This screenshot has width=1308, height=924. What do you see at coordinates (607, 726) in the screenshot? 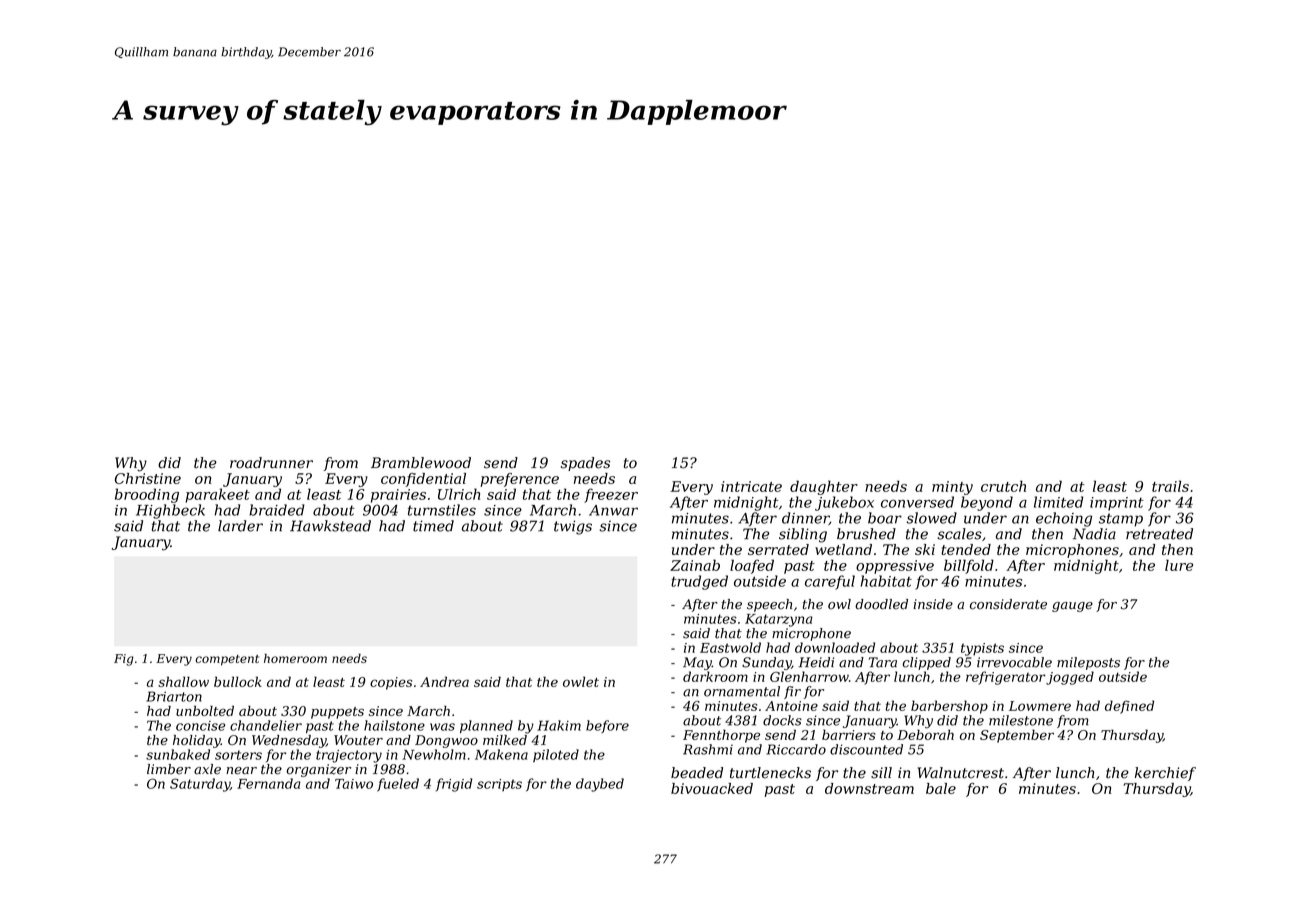
I see `before` at bounding box center [607, 726].
